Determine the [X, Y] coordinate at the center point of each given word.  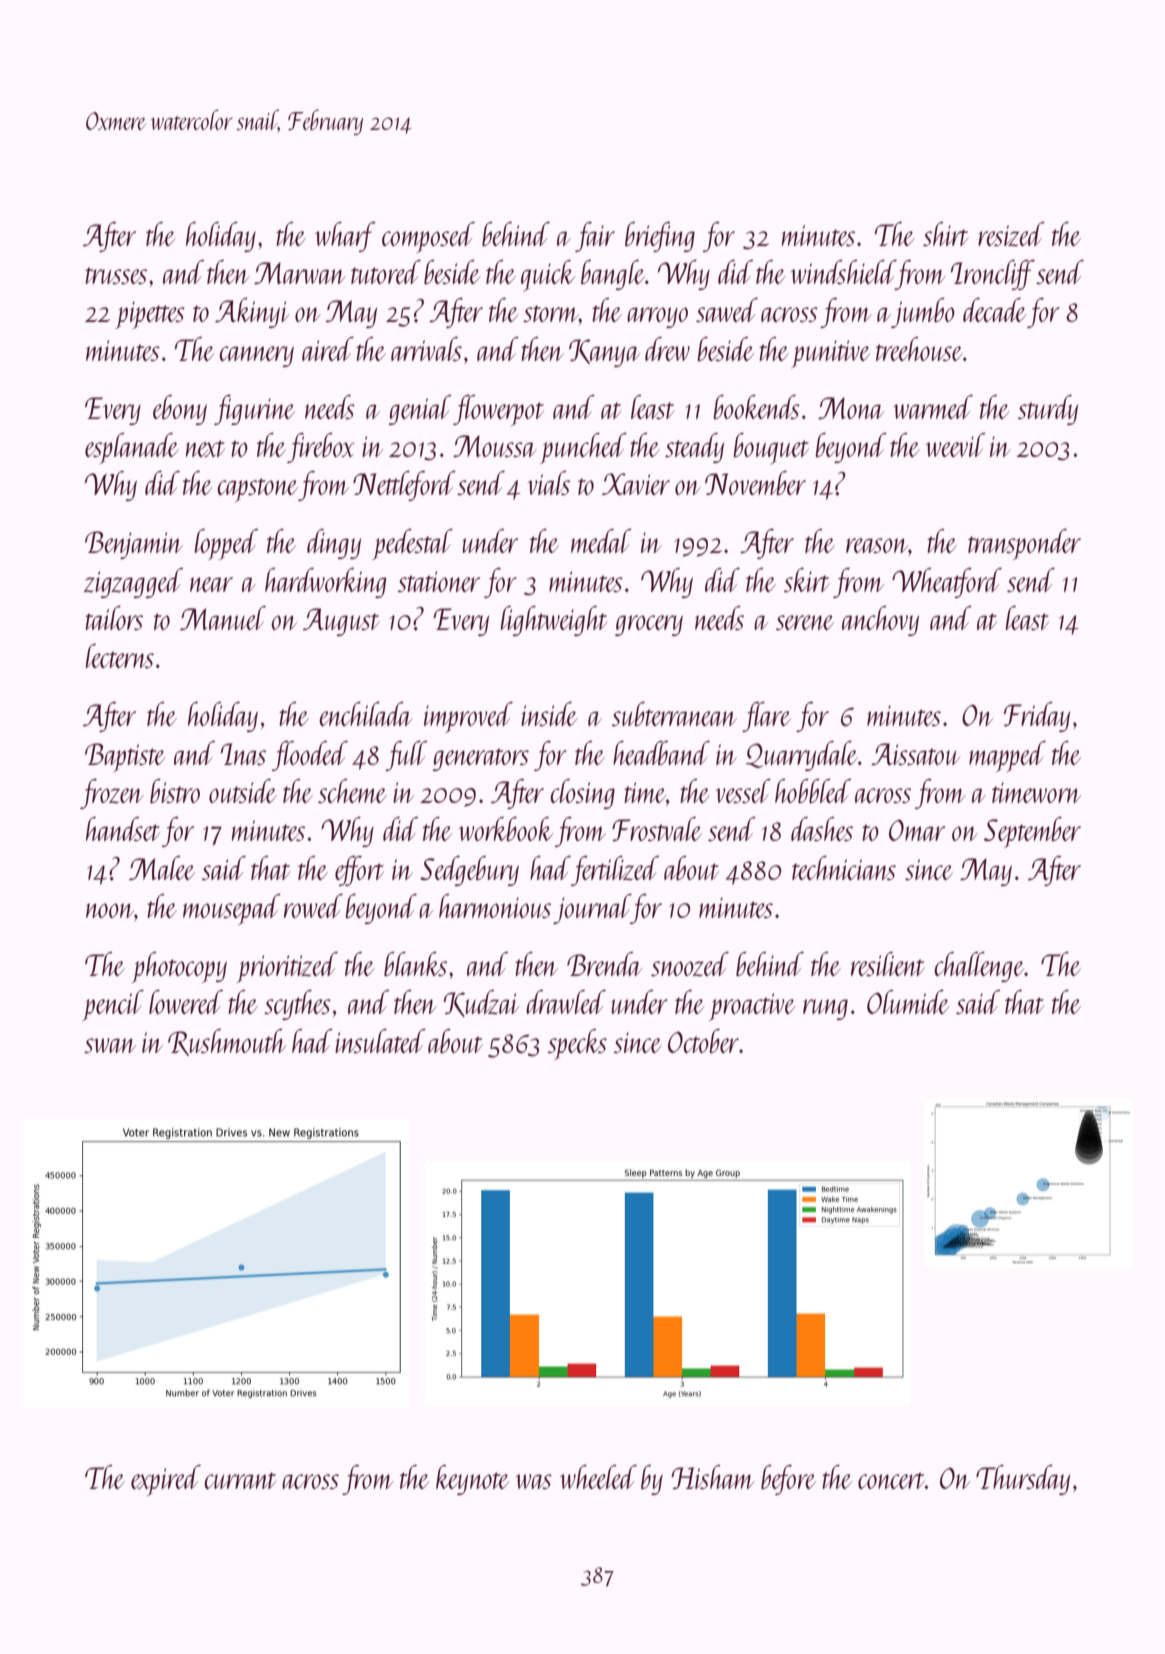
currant [241, 1480]
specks [577, 1044]
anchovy [880, 621]
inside [549, 714]
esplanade [132, 448]
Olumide [908, 1002]
